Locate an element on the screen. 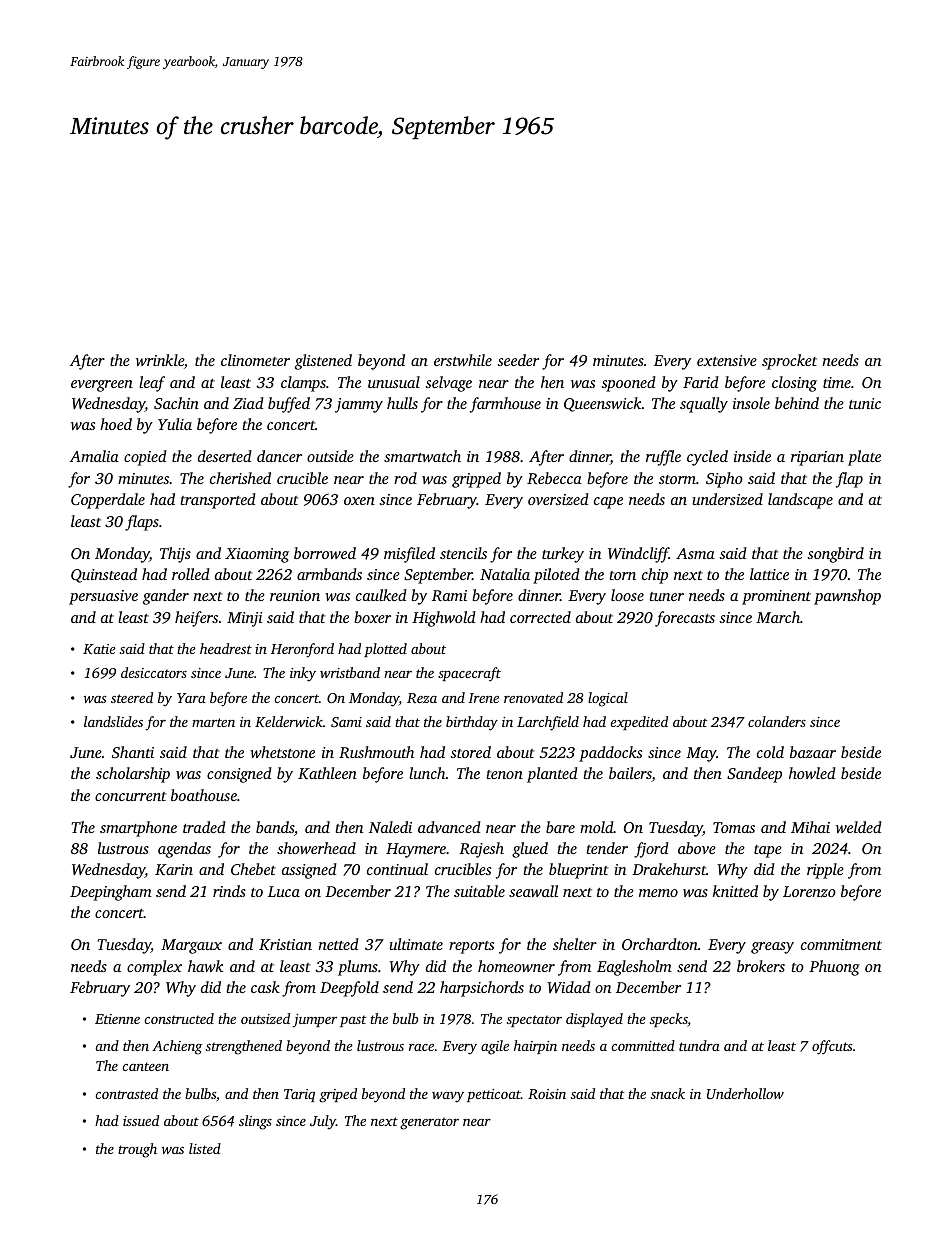 This screenshot has height=1233, width=952. trough is located at coordinates (137, 1150).
